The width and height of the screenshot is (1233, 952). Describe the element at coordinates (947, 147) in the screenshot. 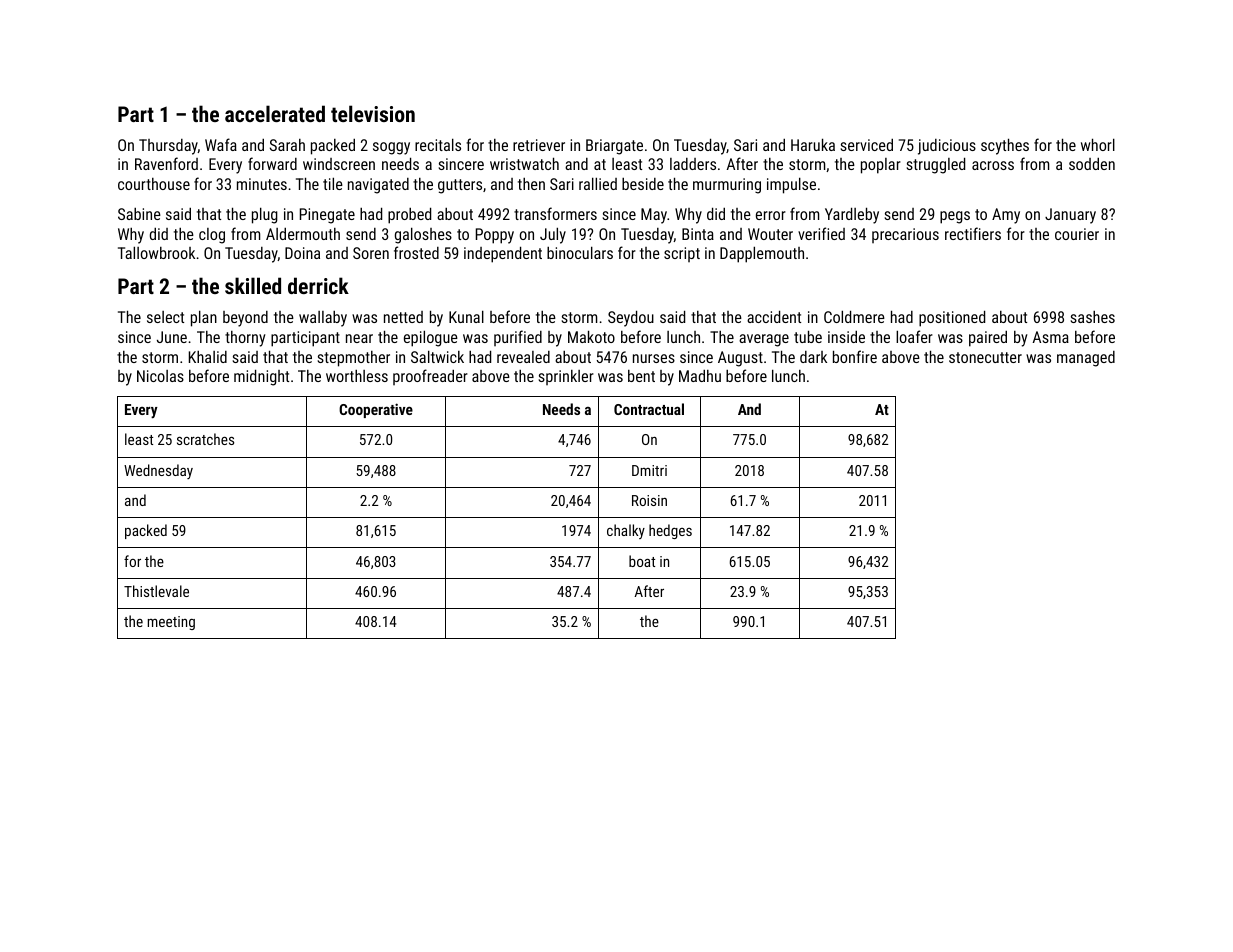

I see `judicious` at that location.
